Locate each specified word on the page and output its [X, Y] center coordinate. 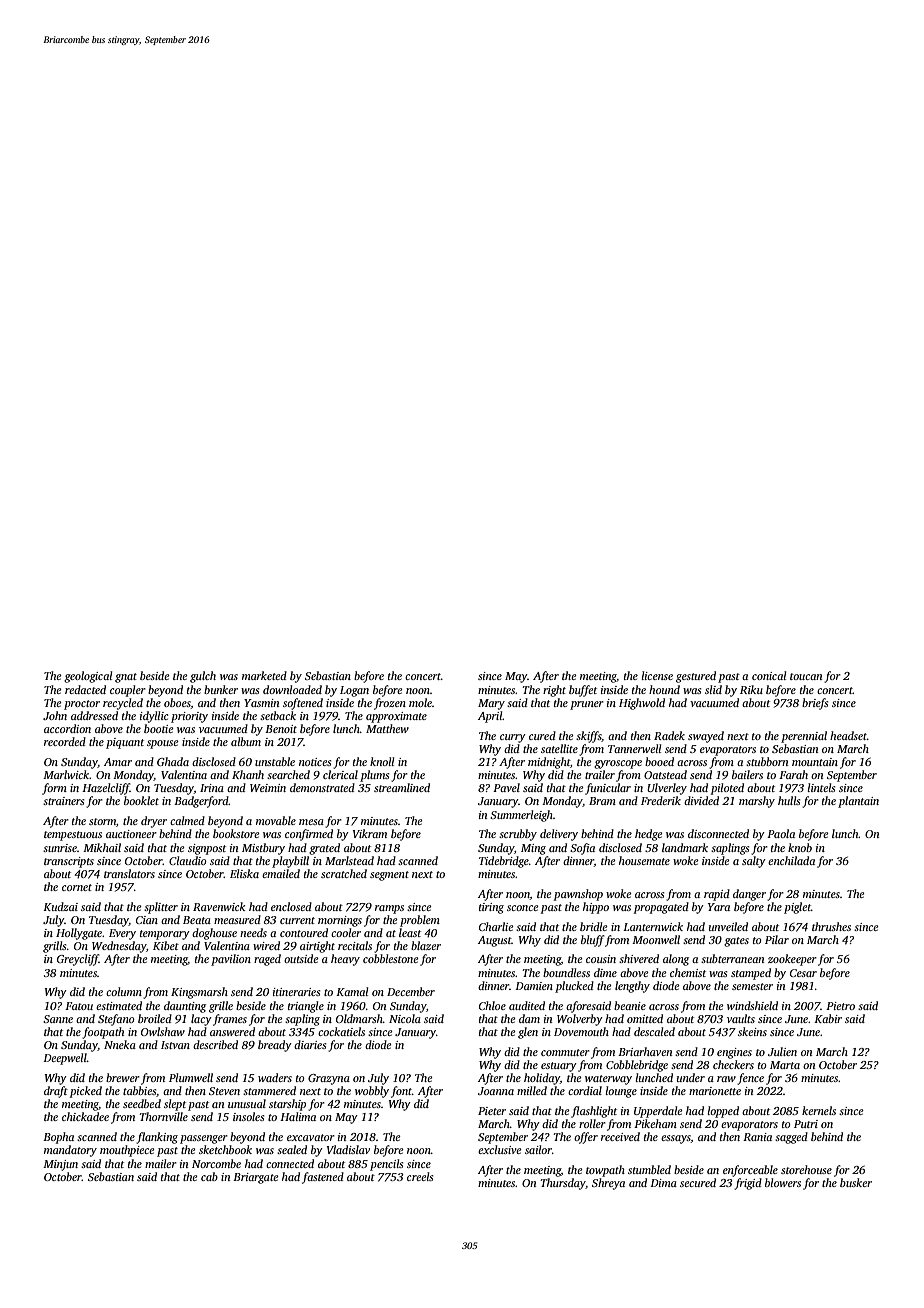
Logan [354, 691]
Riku [751, 689]
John [55, 715]
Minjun [60, 1165]
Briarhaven [645, 1051]
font [401, 1092]
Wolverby [580, 1020]
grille [221, 1007]
